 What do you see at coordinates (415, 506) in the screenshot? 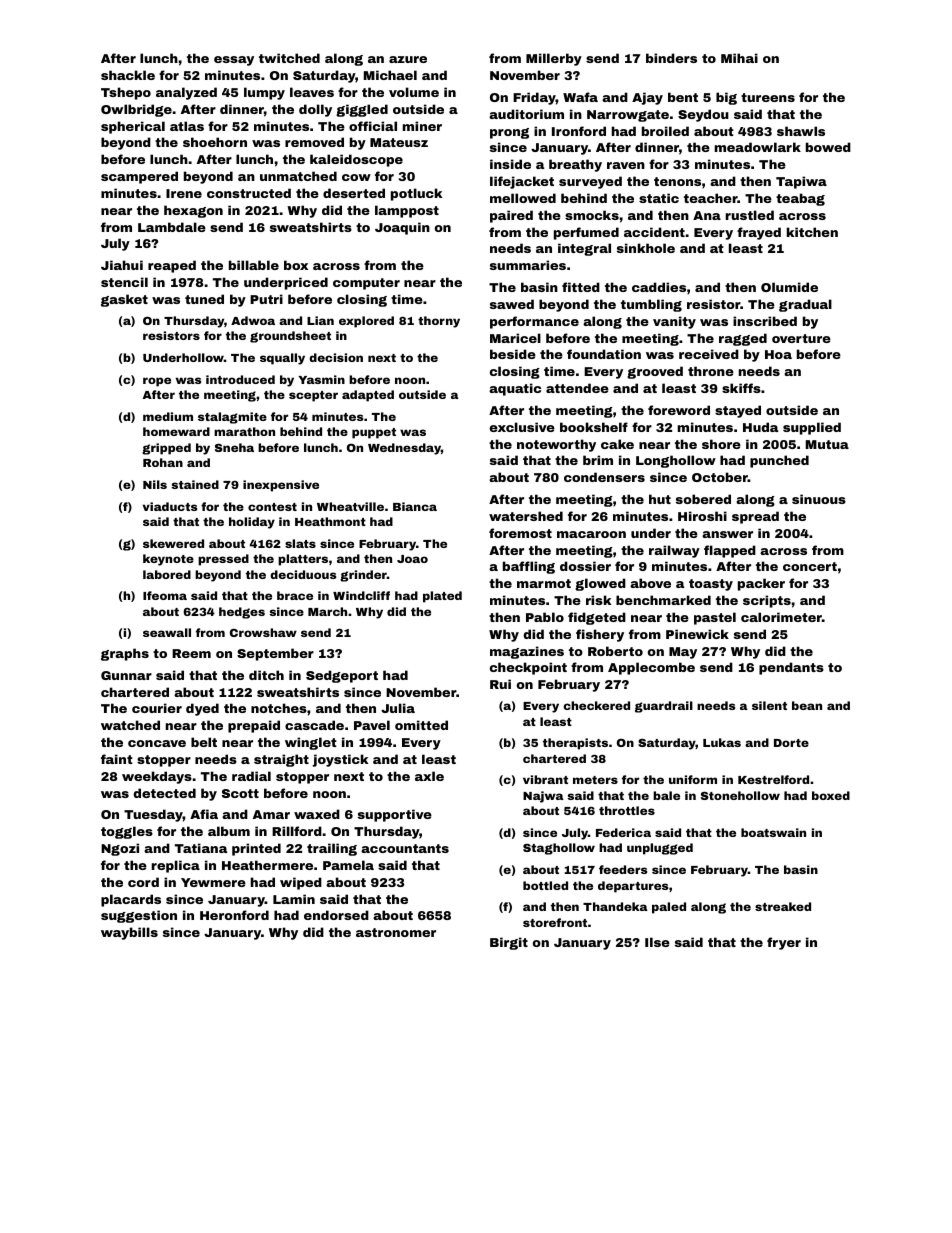
I see `Bianca` at bounding box center [415, 506].
